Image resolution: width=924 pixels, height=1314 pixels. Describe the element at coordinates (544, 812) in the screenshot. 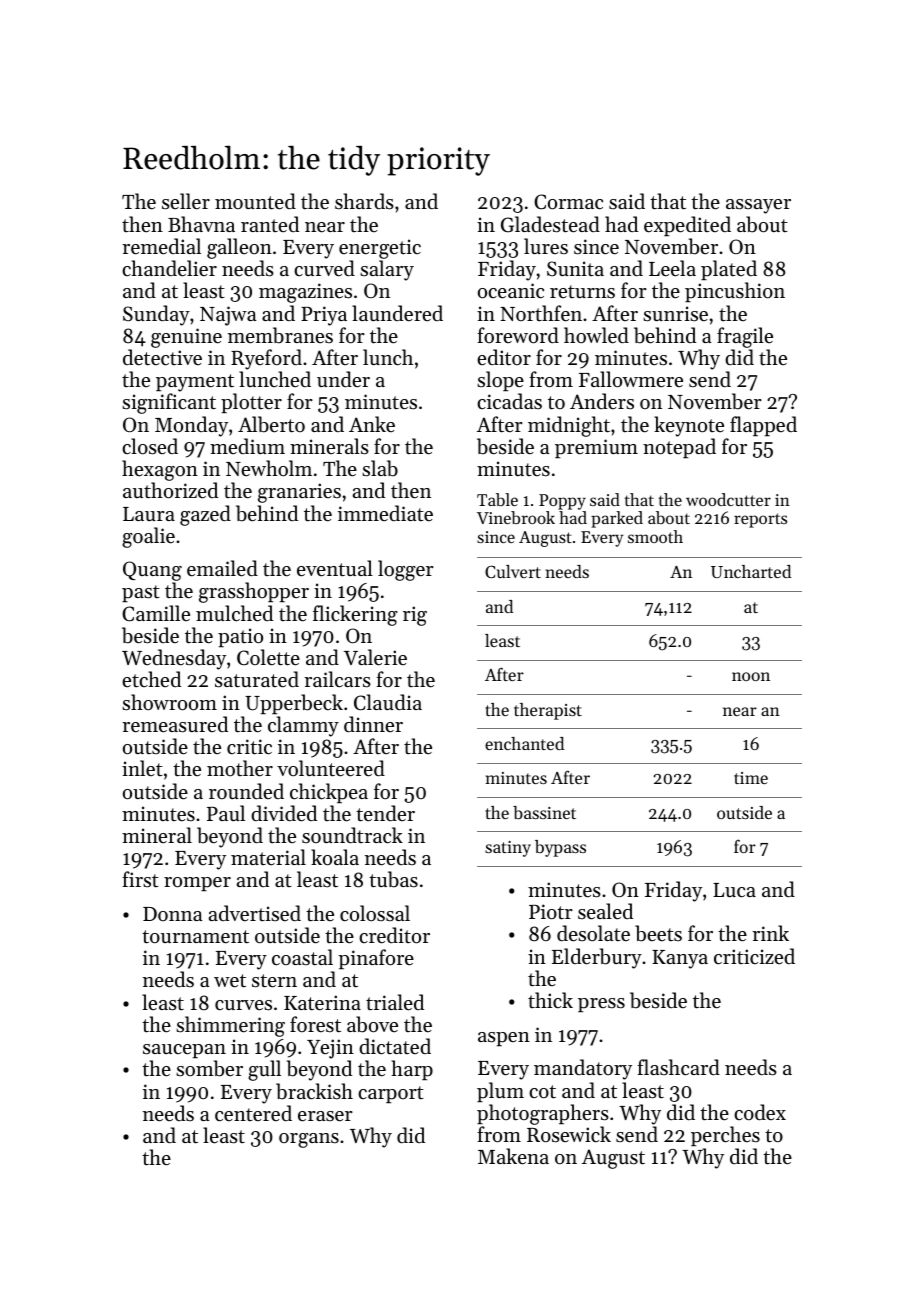

I see `bassinet` at that location.
